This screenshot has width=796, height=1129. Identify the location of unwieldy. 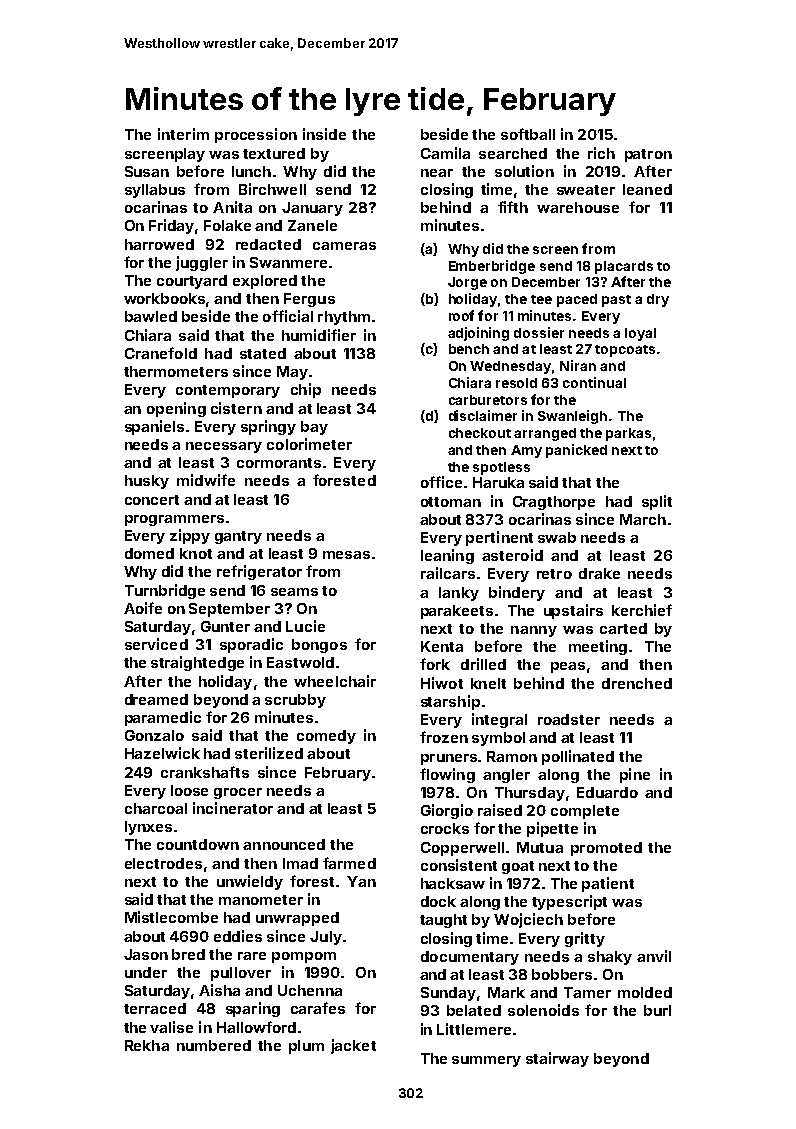
(250, 882).
